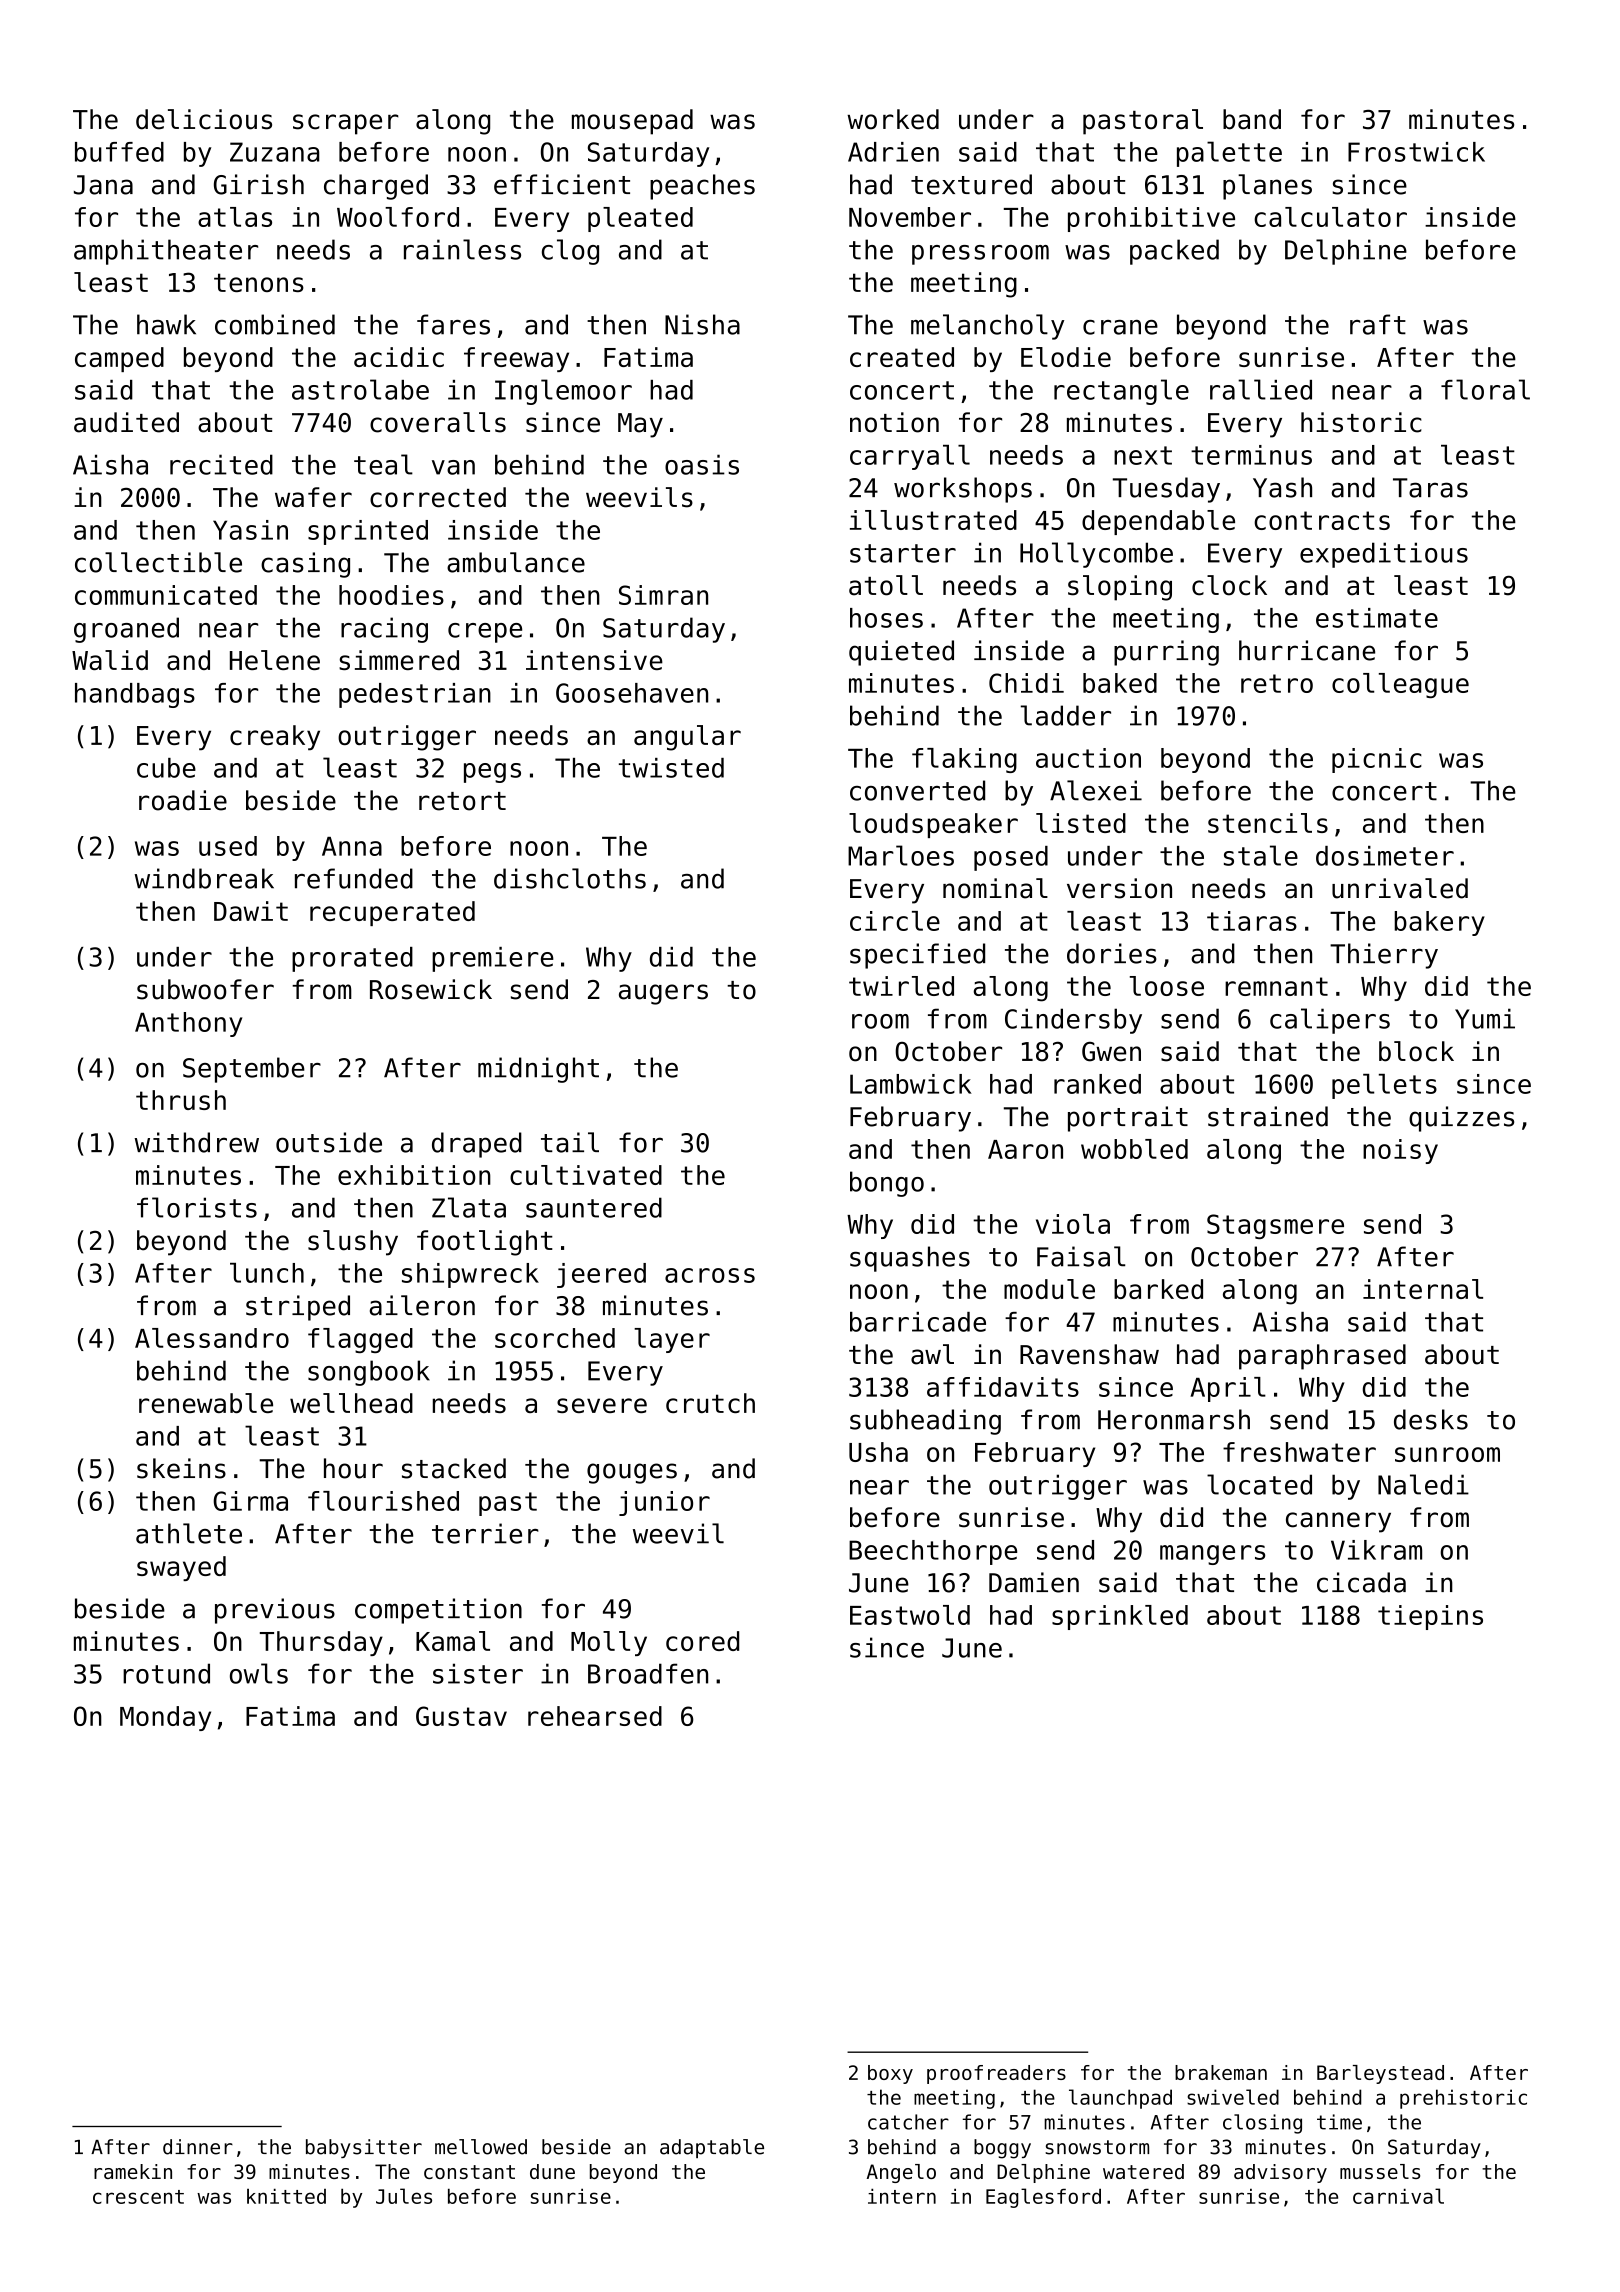  What do you see at coordinates (908, 2122) in the image?
I see `catcher` at bounding box center [908, 2122].
